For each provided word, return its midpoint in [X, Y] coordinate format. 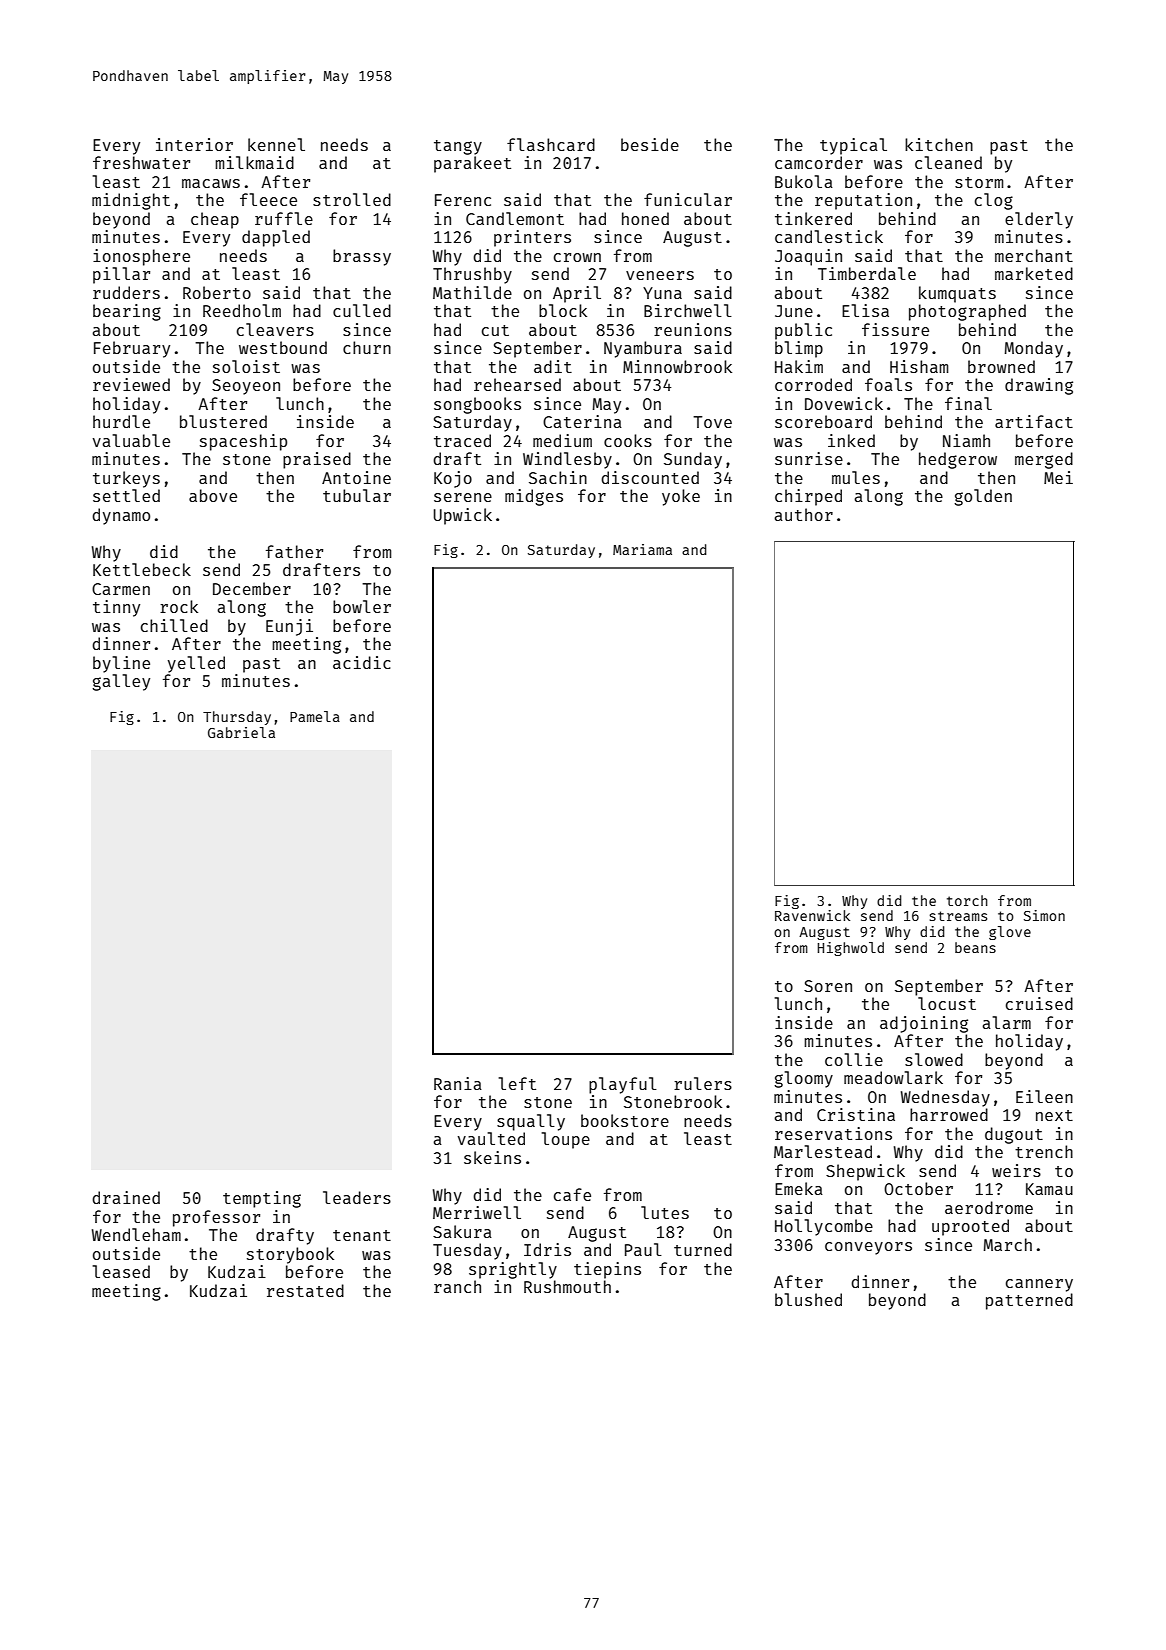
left [517, 1083]
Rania [458, 1083]
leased [121, 1271]
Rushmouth [567, 1286]
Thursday [237, 718]
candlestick [829, 236]
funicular [688, 199]
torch [967, 900]
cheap [215, 220]
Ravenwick [812, 915]
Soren [828, 986]
